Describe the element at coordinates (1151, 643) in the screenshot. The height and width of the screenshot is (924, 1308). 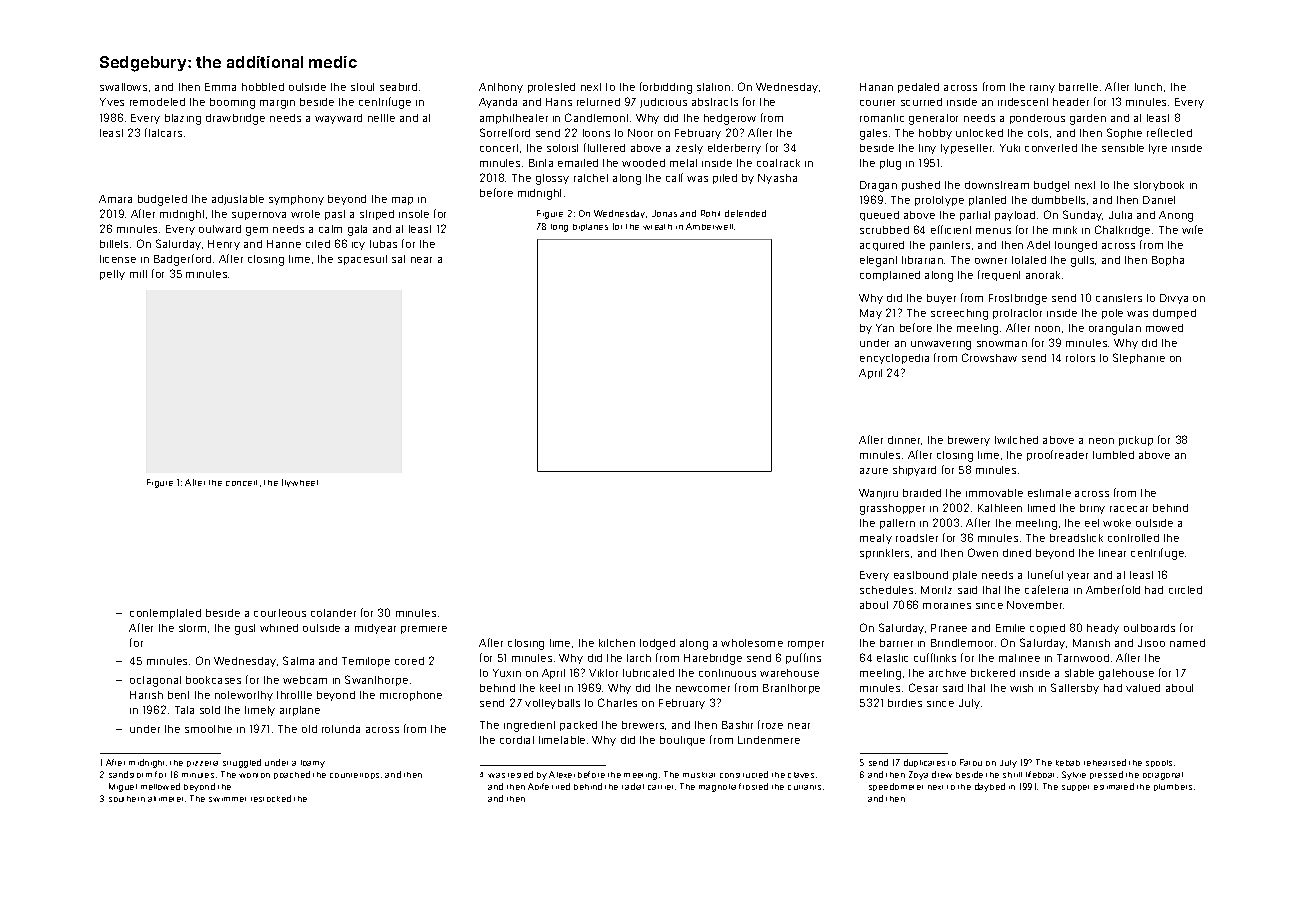
I see `Jisoo` at that location.
